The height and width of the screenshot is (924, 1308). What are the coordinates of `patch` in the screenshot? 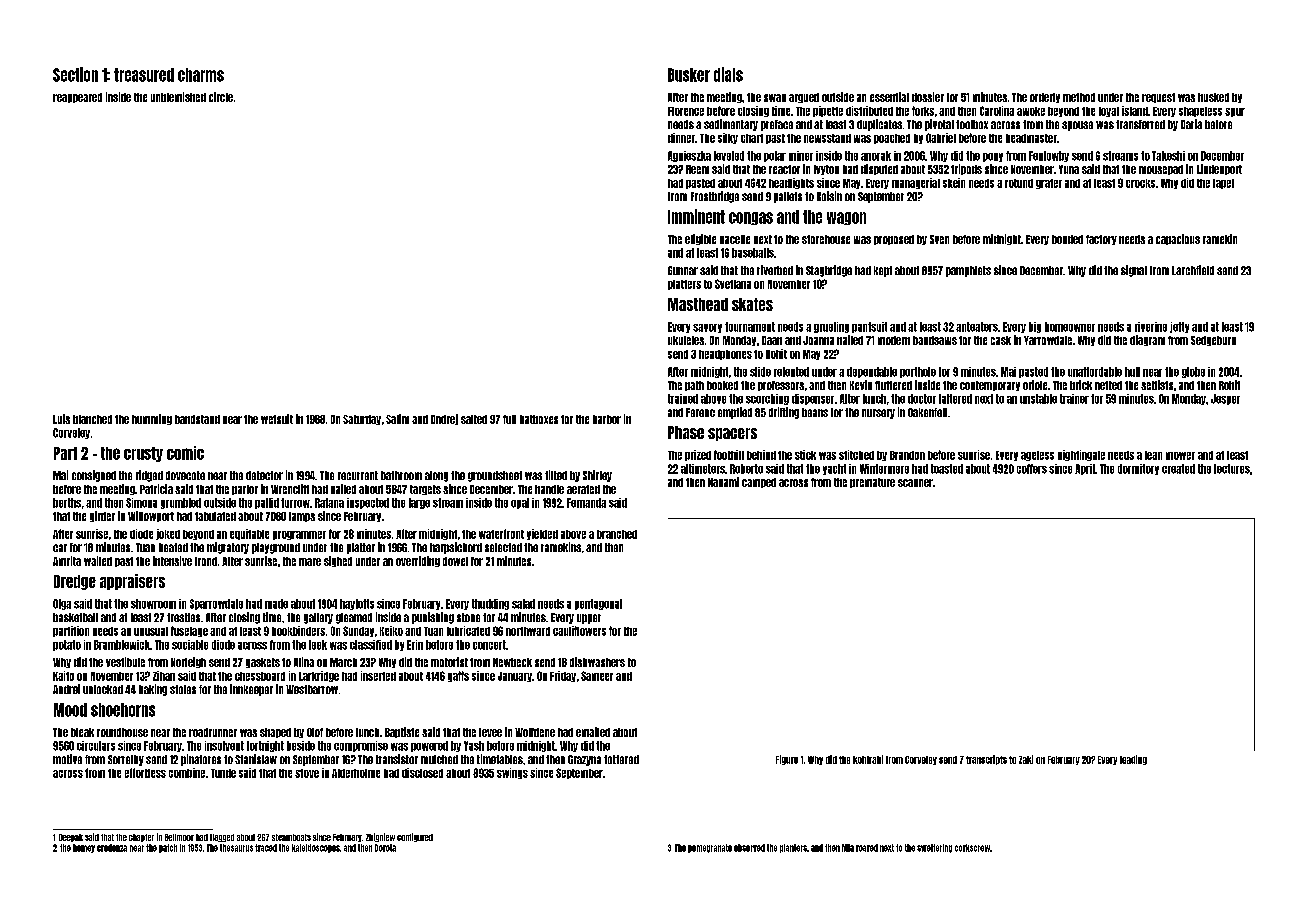 It's located at (168, 848).
